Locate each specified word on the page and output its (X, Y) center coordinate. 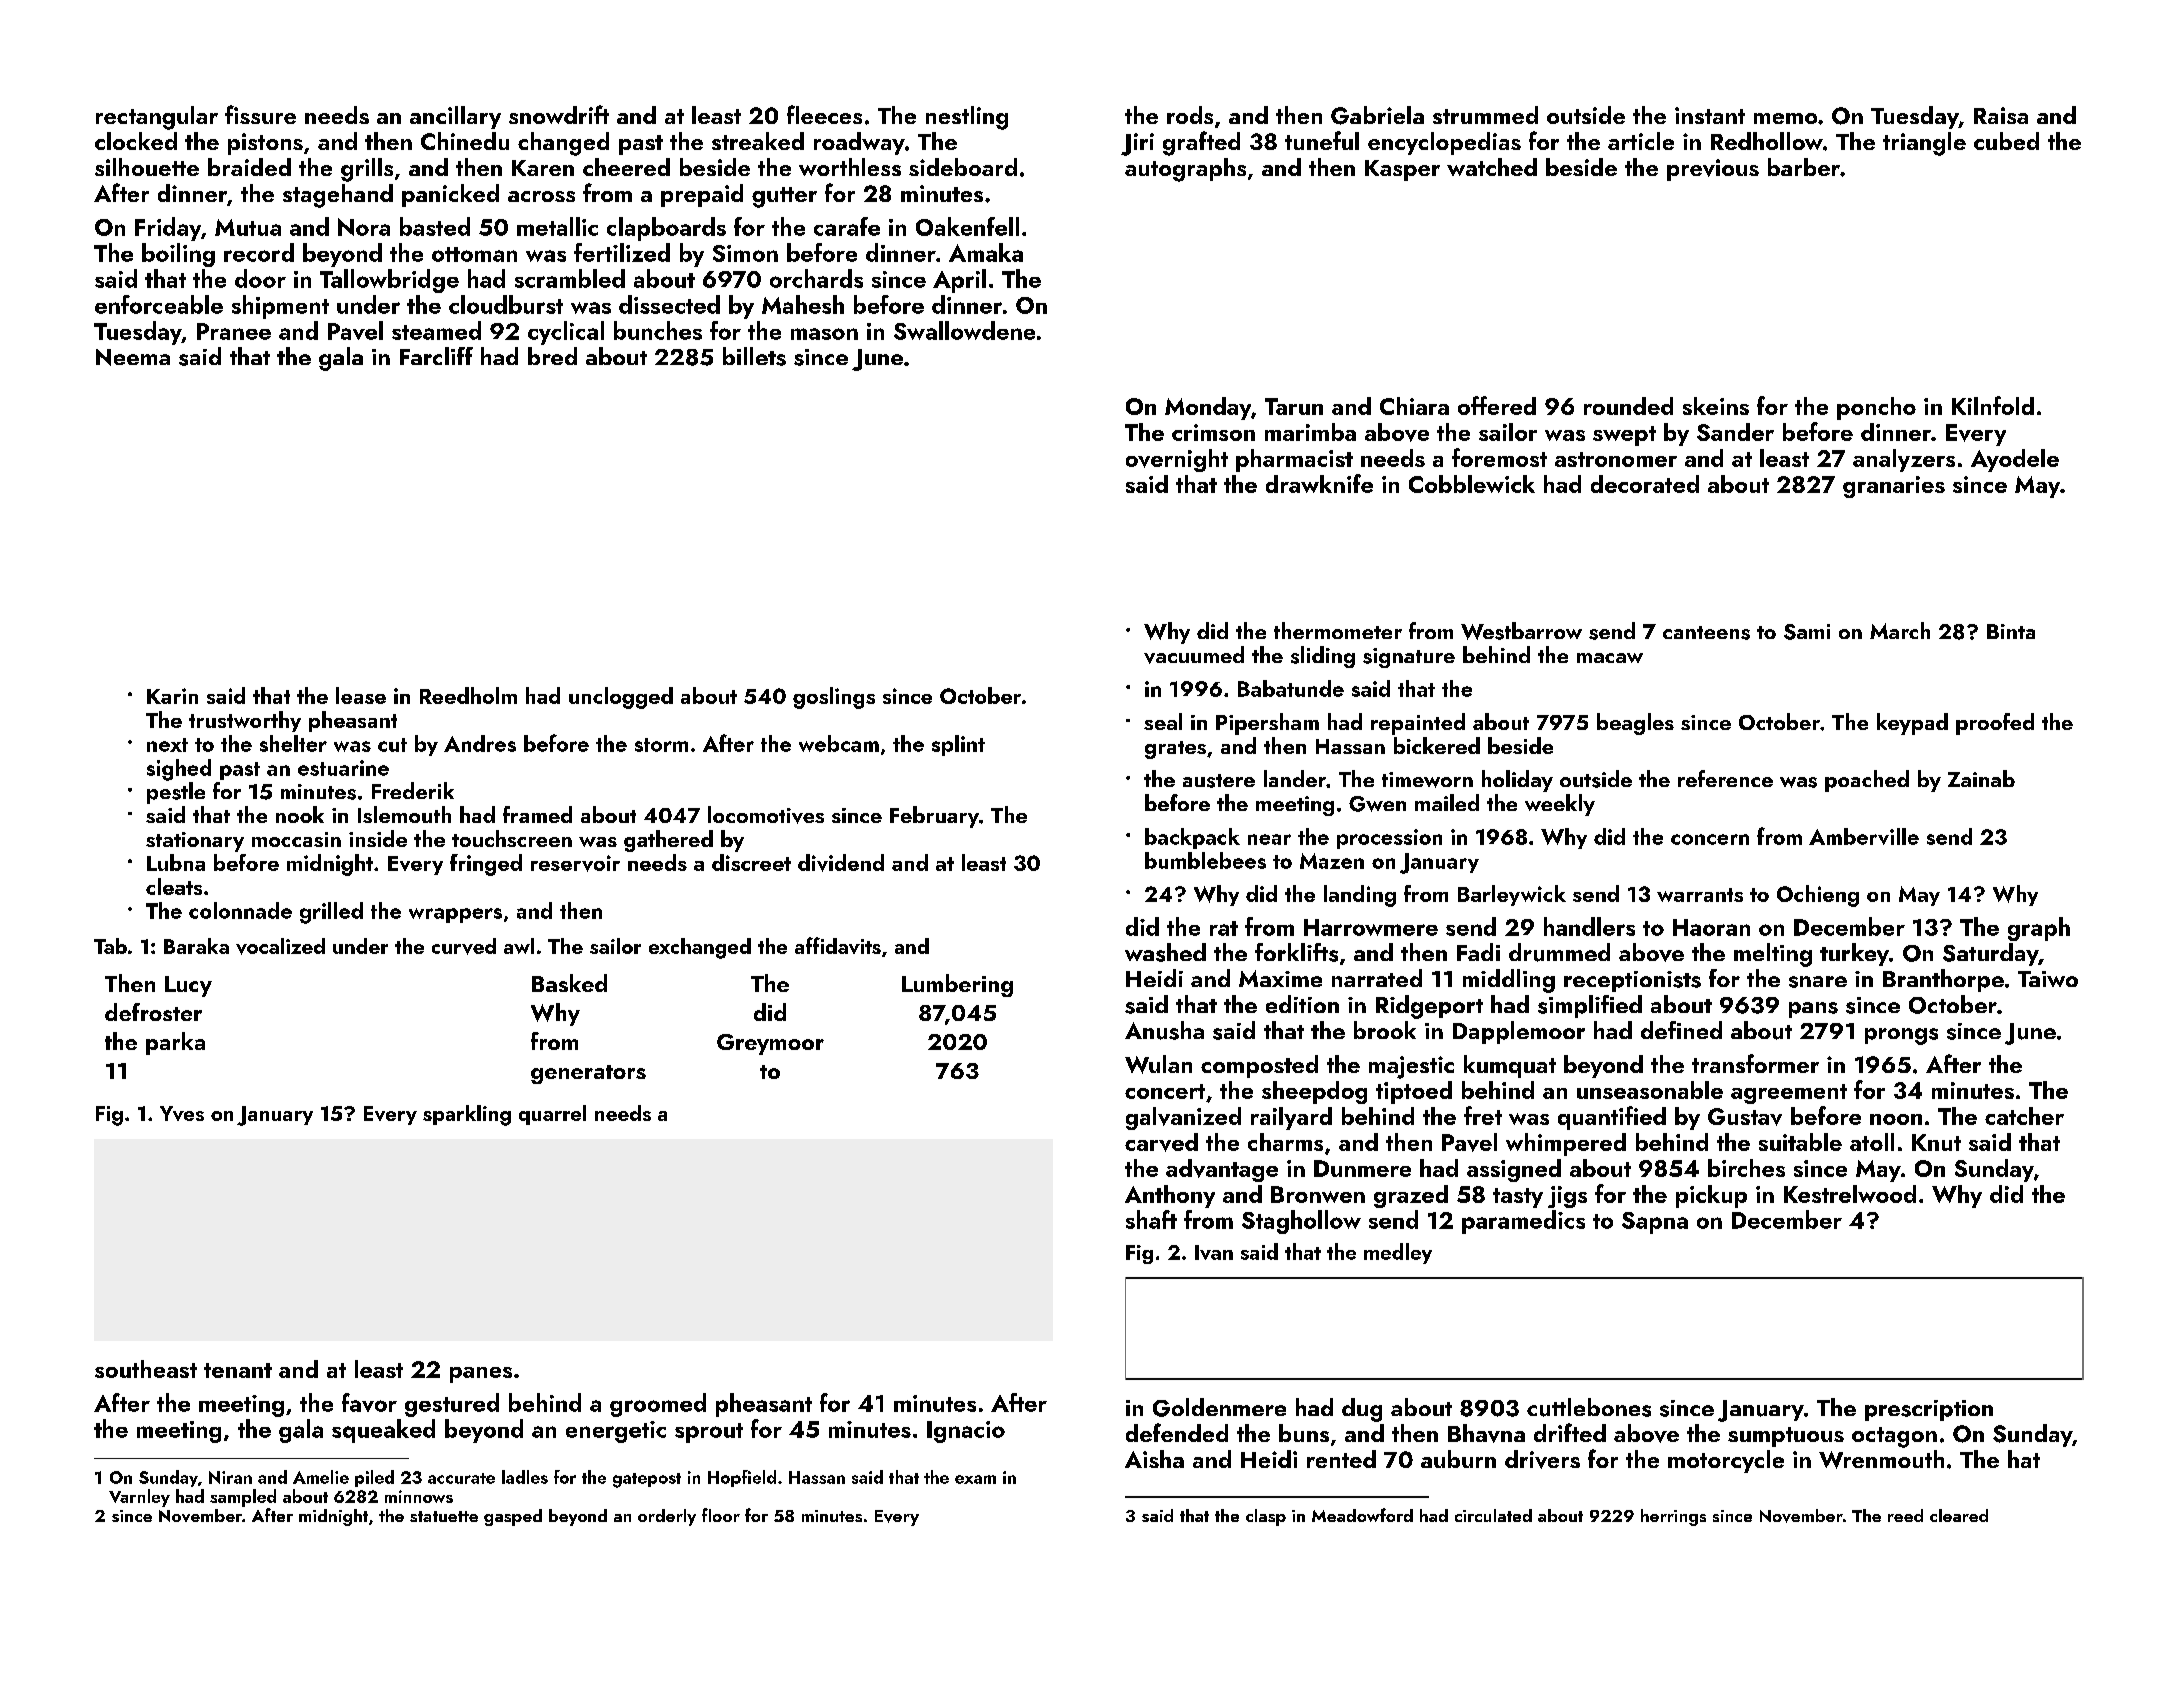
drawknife (1319, 483)
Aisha (1154, 1459)
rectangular (157, 118)
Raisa (2001, 115)
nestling (967, 118)
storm (661, 745)
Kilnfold (1993, 405)
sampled (243, 1498)
